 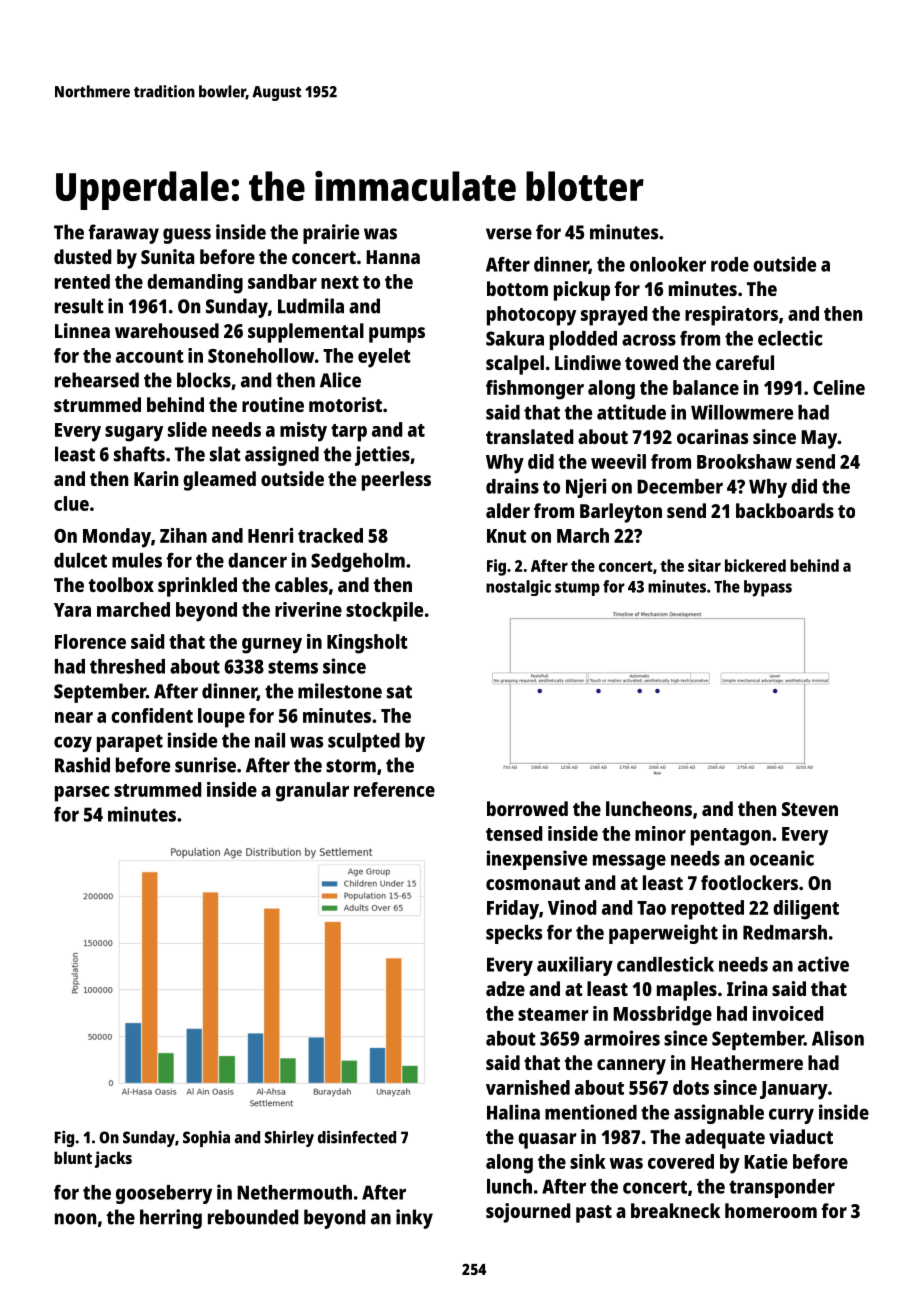 What do you see at coordinates (150, 356) in the image?
I see `account` at bounding box center [150, 356].
